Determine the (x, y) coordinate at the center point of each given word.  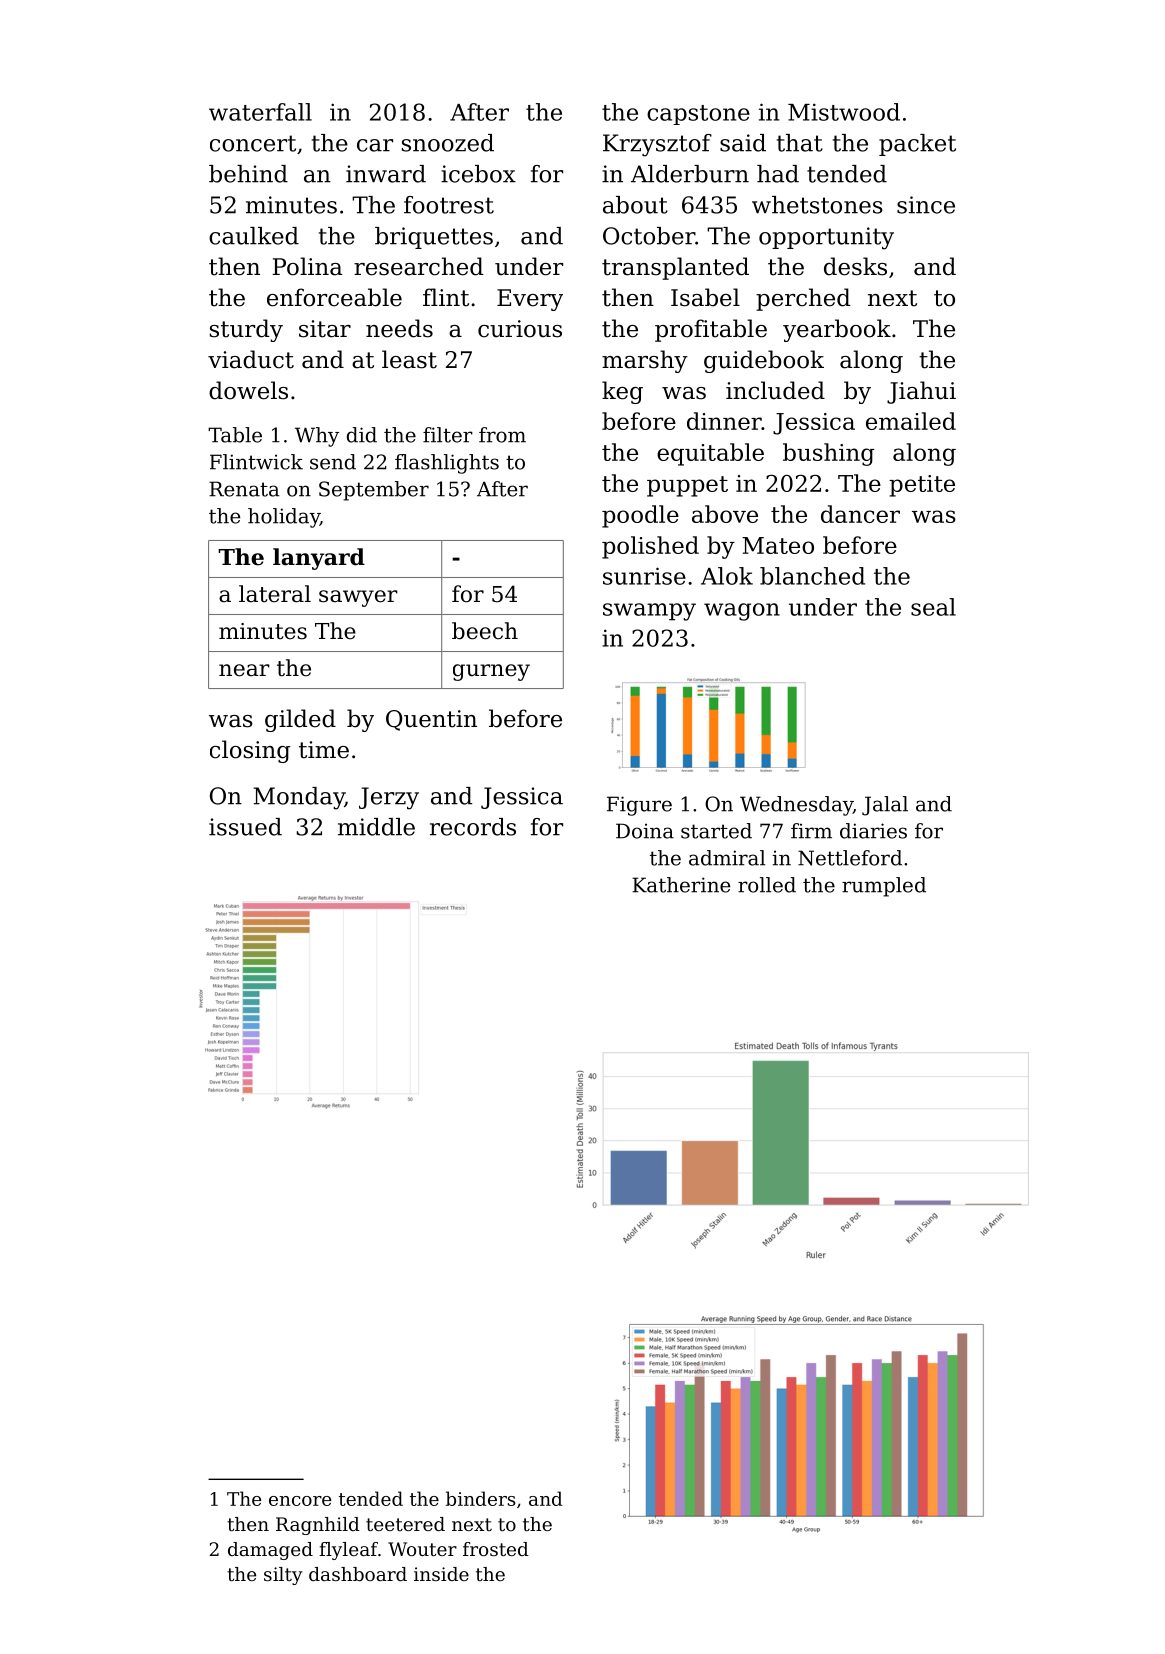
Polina (308, 266)
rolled (767, 885)
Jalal (885, 806)
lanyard (319, 559)
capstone (698, 115)
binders (481, 1498)
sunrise (644, 576)
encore (300, 1501)
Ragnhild (318, 1526)
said (743, 143)
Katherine (681, 885)
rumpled (884, 887)
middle (376, 827)
